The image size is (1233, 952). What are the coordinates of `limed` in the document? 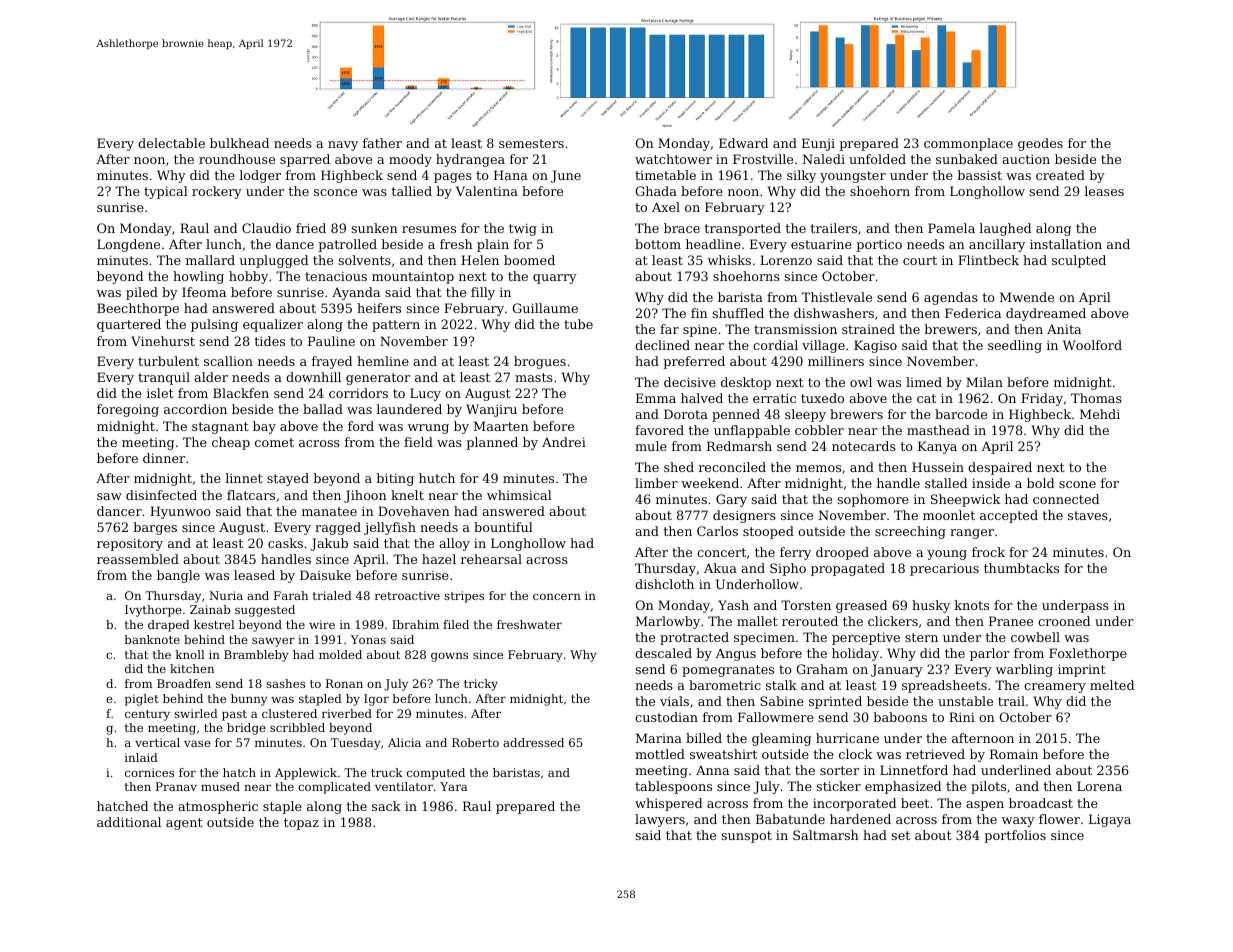 It's located at (924, 382).
